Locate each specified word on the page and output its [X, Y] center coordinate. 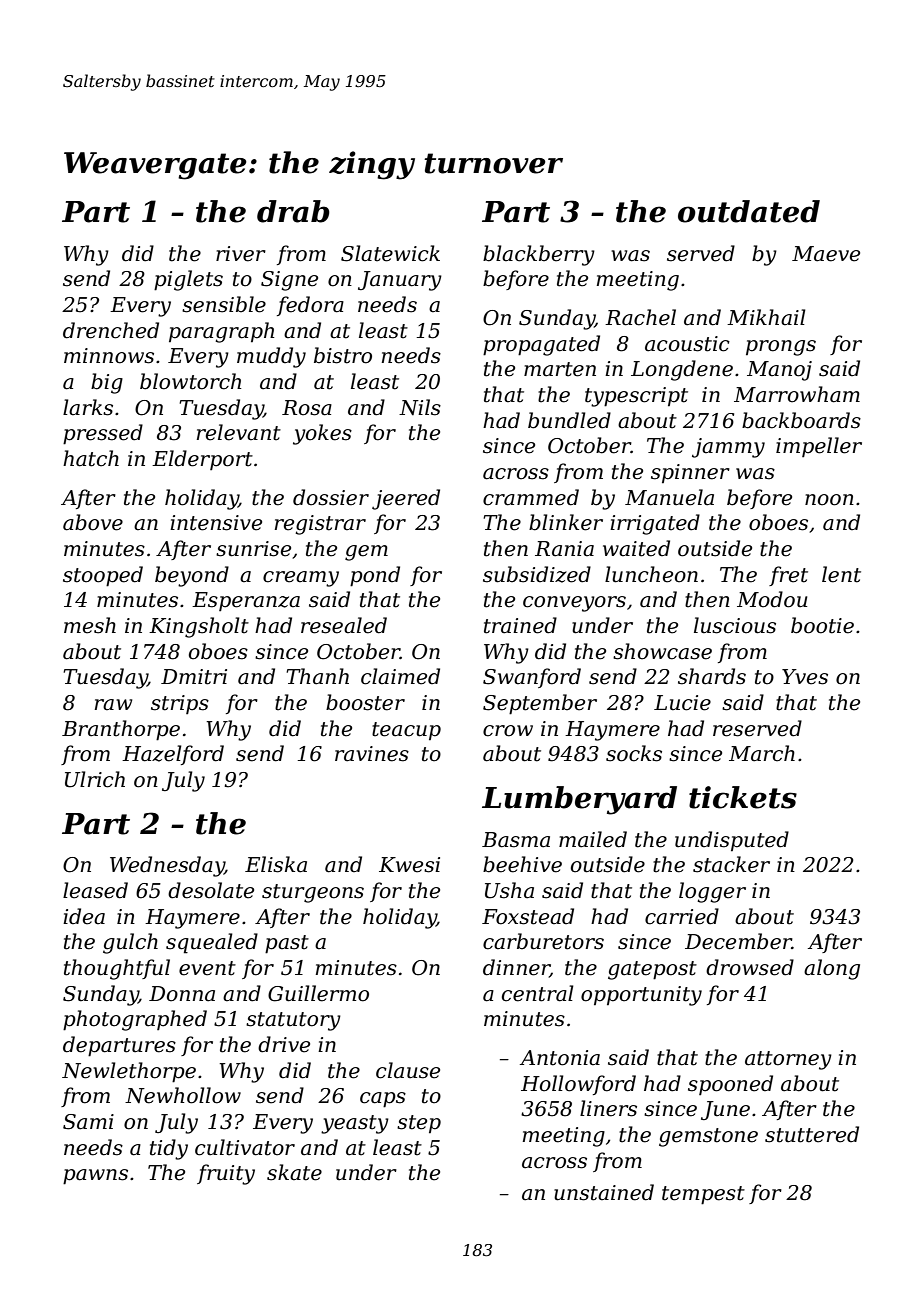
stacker [731, 864]
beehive [522, 864]
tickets [743, 797]
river [241, 254]
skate [294, 1172]
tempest [703, 1195]
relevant [239, 432]
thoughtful [117, 969]
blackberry [539, 255]
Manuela [669, 497]
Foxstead [528, 916]
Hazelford [173, 755]
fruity [226, 1174]
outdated [749, 211]
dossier [331, 497]
